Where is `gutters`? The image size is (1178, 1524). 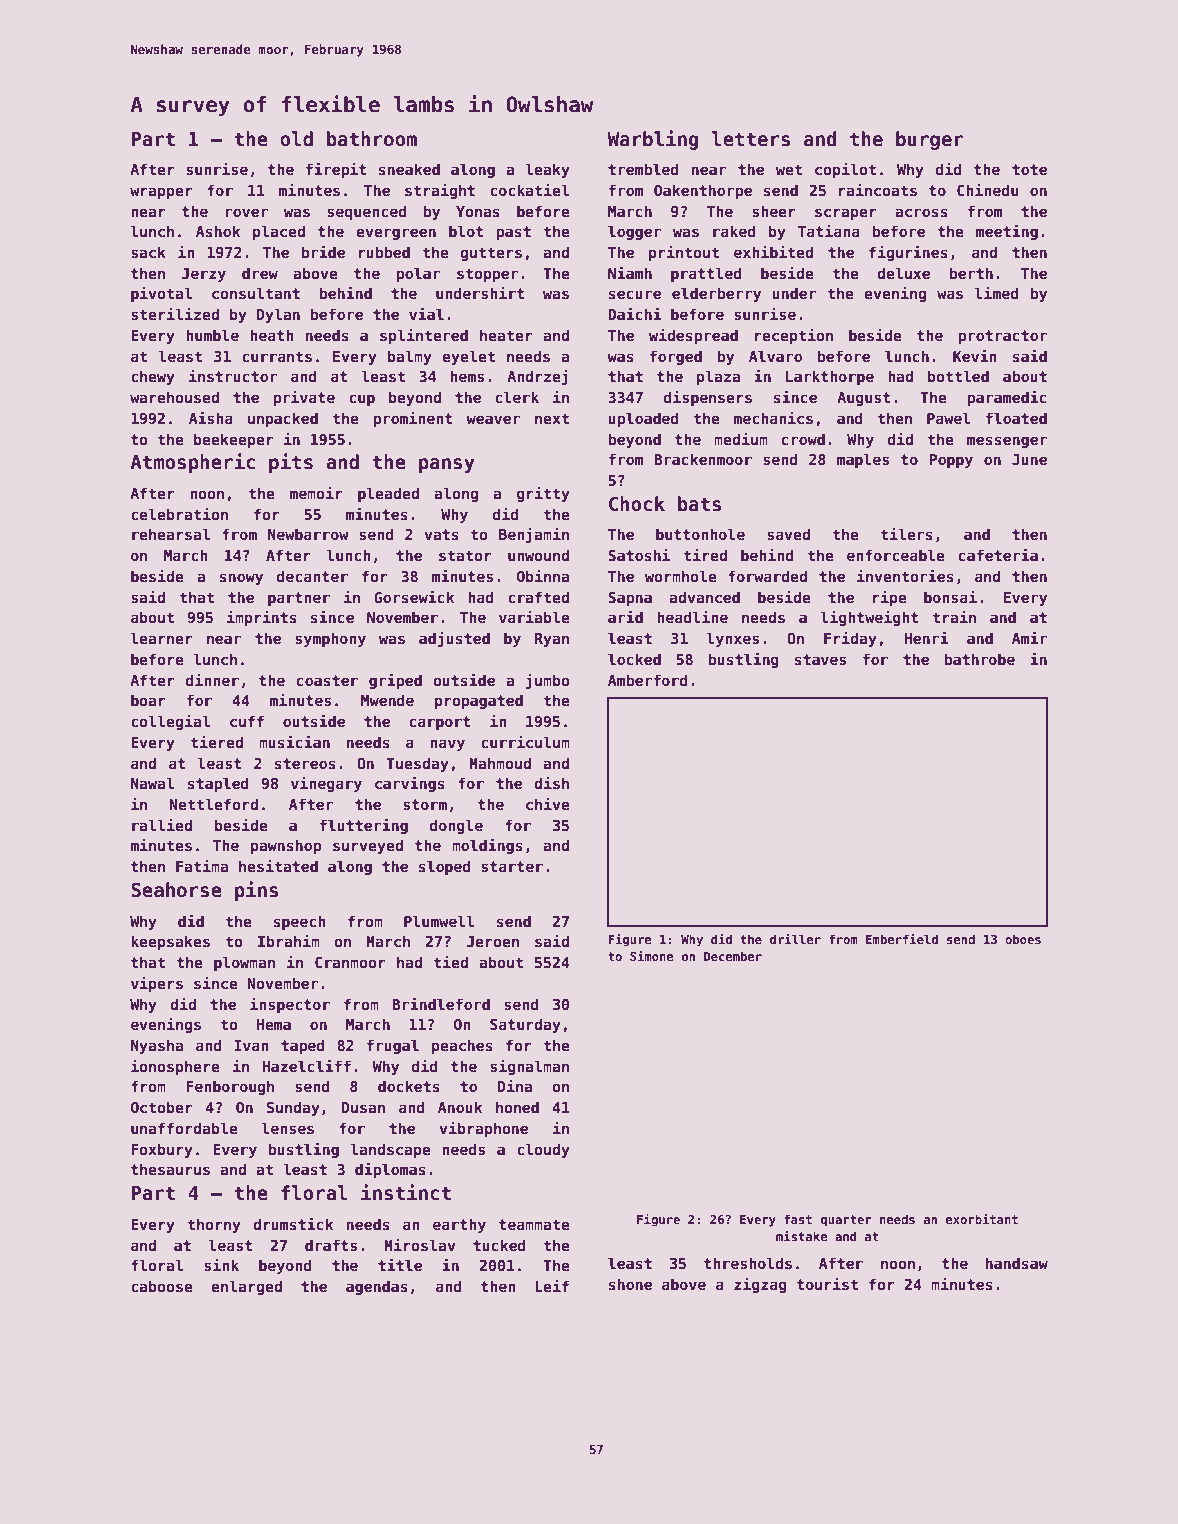
gutters is located at coordinates (491, 254).
